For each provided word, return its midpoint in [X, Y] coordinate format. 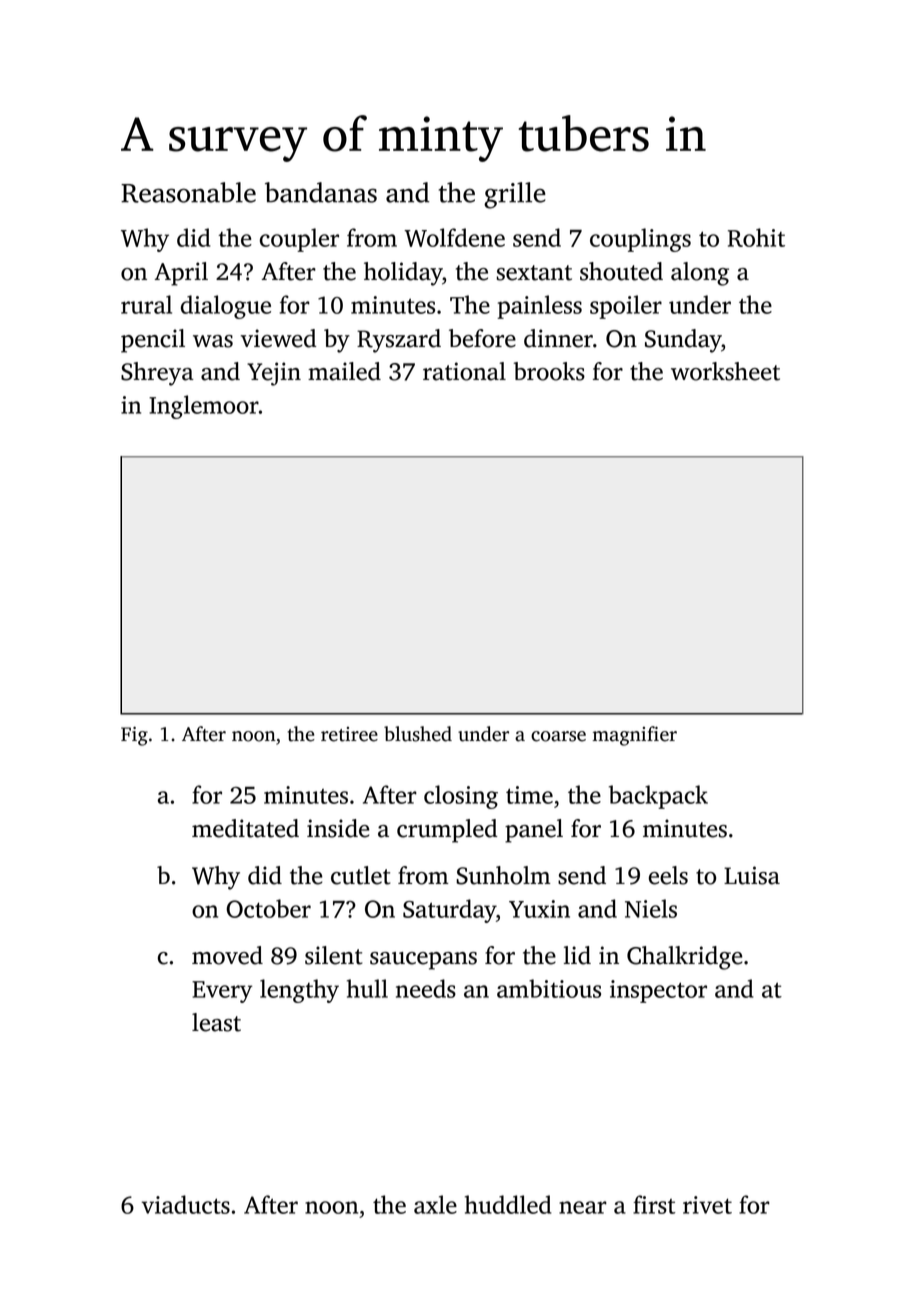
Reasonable [188, 192]
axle [435, 1204]
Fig [134, 736]
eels [668, 875]
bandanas [321, 192]
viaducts [185, 1204]
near [583, 1207]
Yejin [274, 374]
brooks [549, 371]
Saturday [449, 911]
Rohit [756, 237]
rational [464, 371]
